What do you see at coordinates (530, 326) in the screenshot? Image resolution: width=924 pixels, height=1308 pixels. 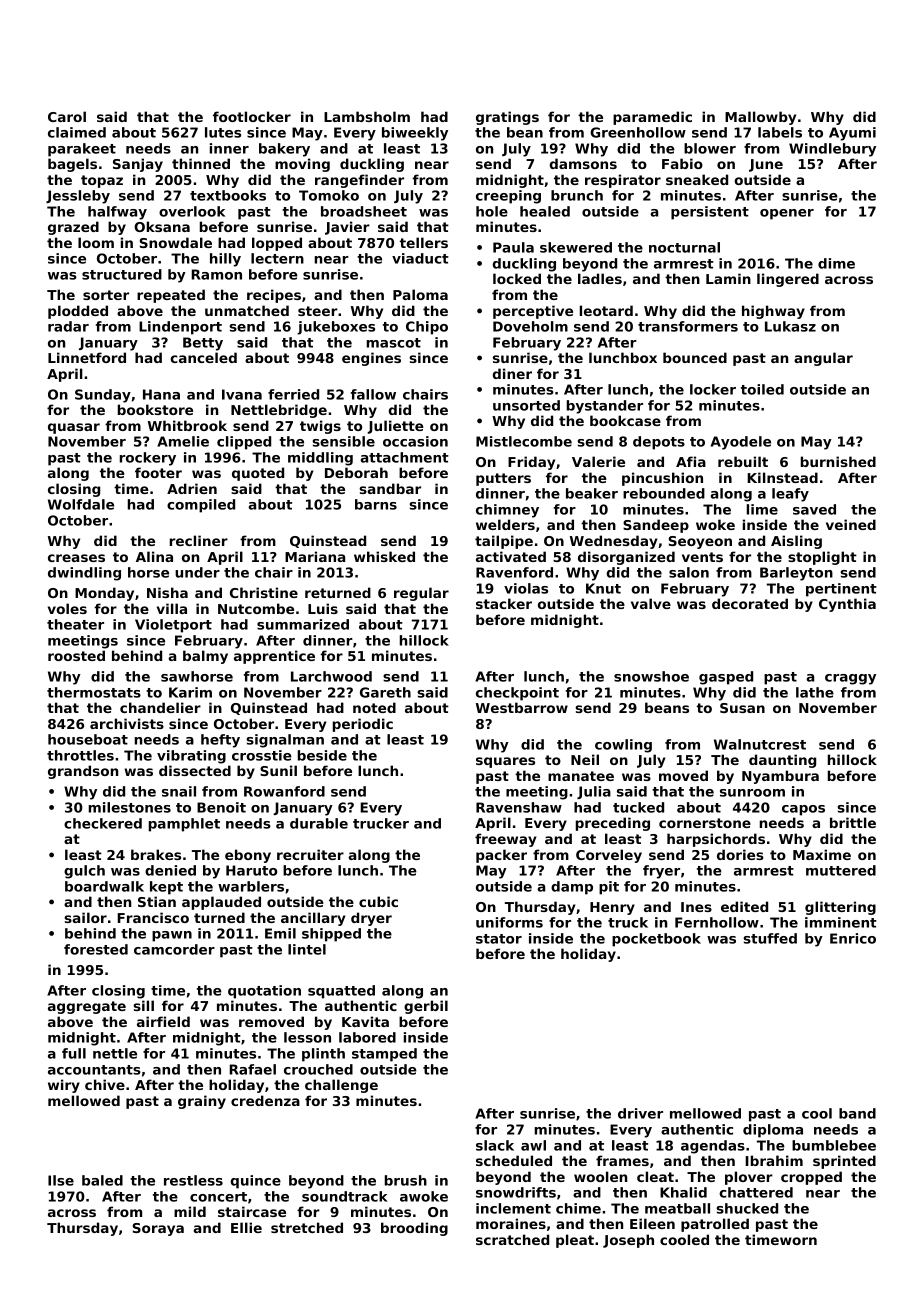 I see `Doveholm` at bounding box center [530, 326].
